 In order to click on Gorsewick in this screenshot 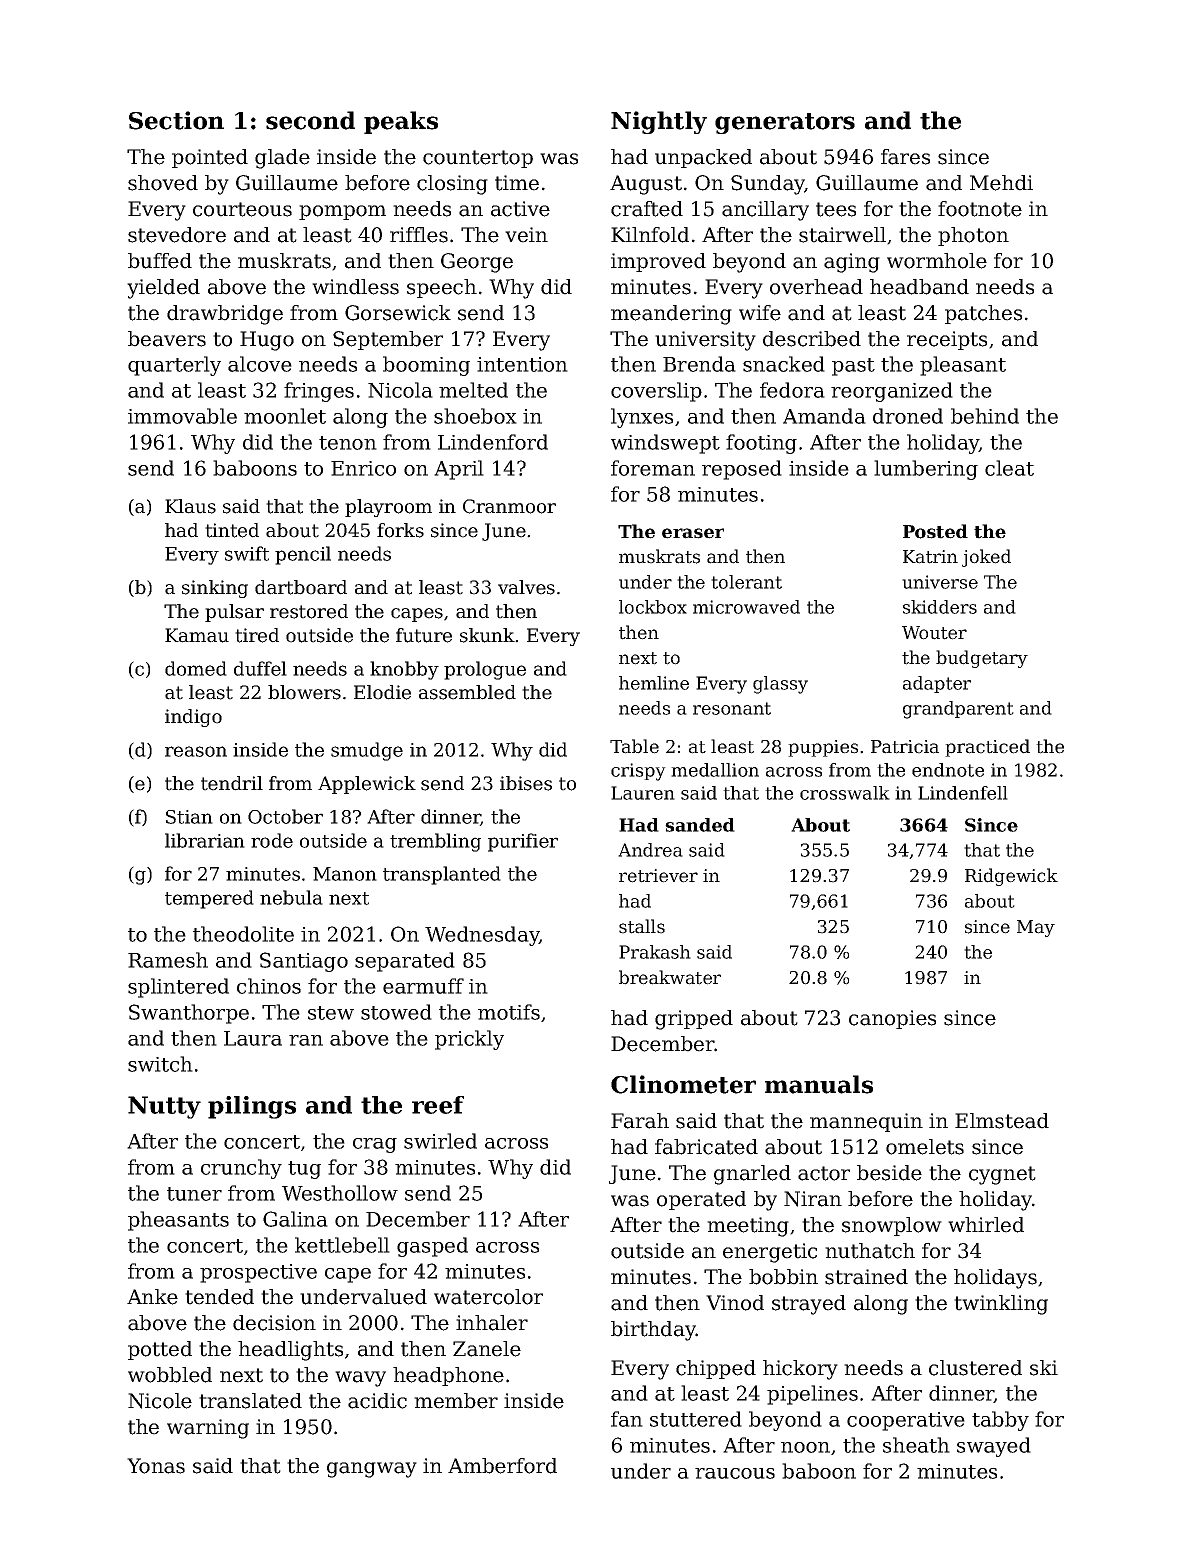, I will do `click(398, 313)`.
